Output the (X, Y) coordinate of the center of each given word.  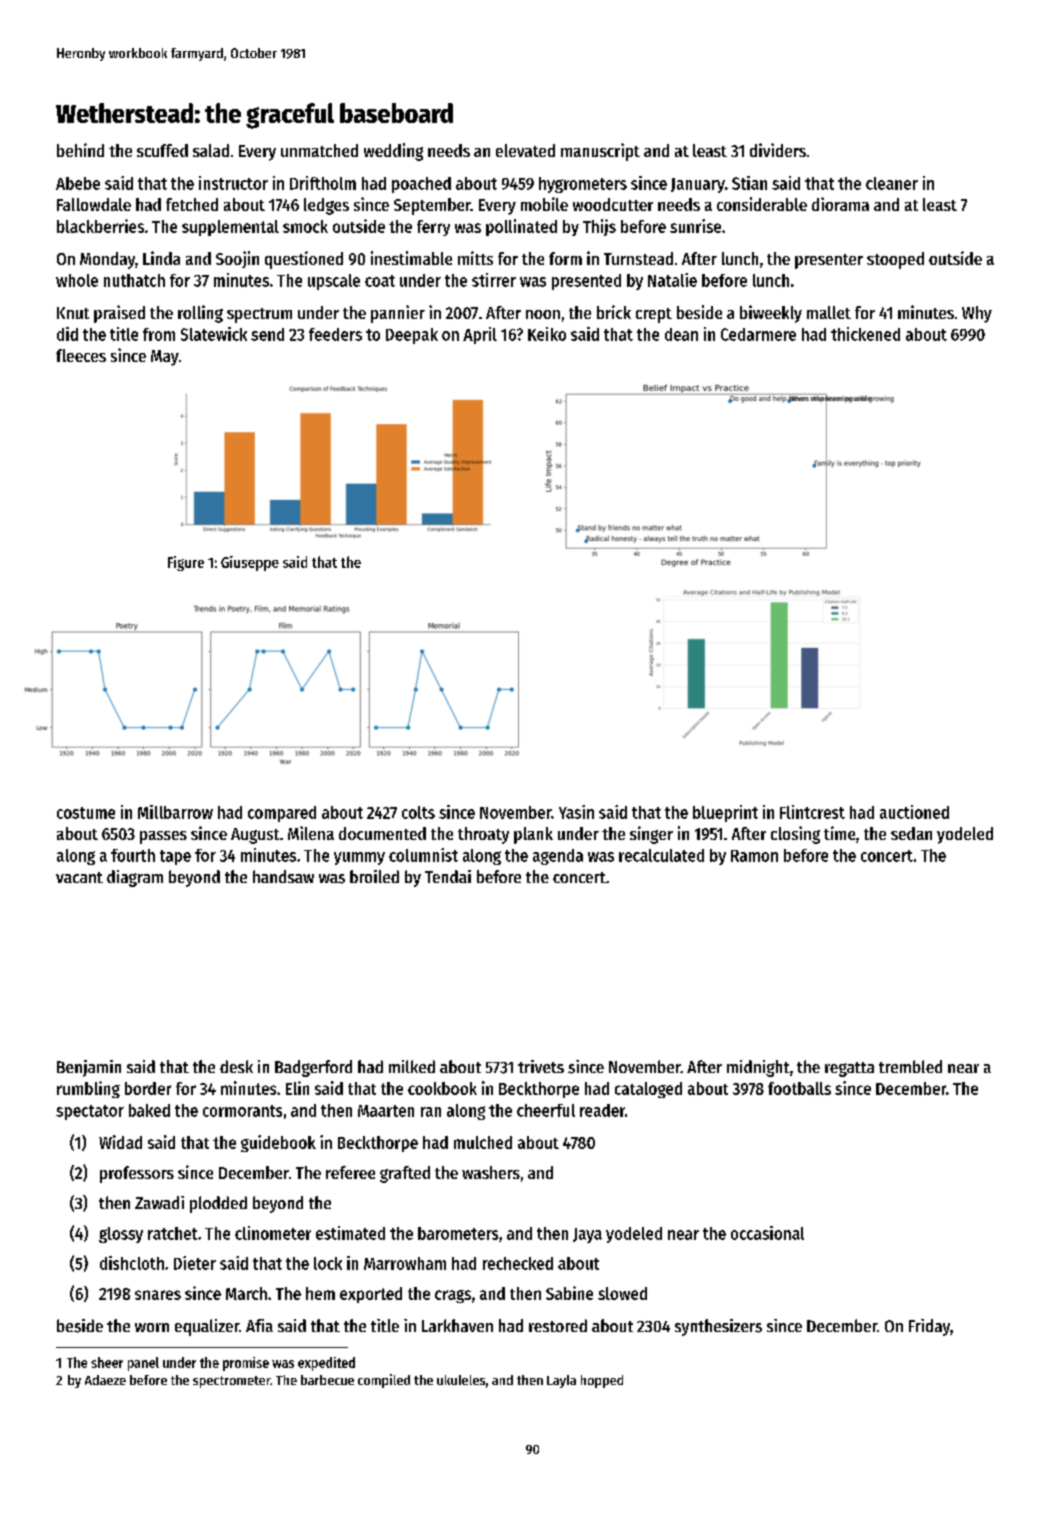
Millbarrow (175, 812)
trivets (541, 1066)
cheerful (546, 1110)
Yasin (576, 812)
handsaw (283, 876)
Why (977, 314)
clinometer (273, 1233)
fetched (192, 204)
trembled (910, 1066)
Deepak (412, 336)
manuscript (600, 152)
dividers (778, 150)
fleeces (81, 355)
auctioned (914, 812)
